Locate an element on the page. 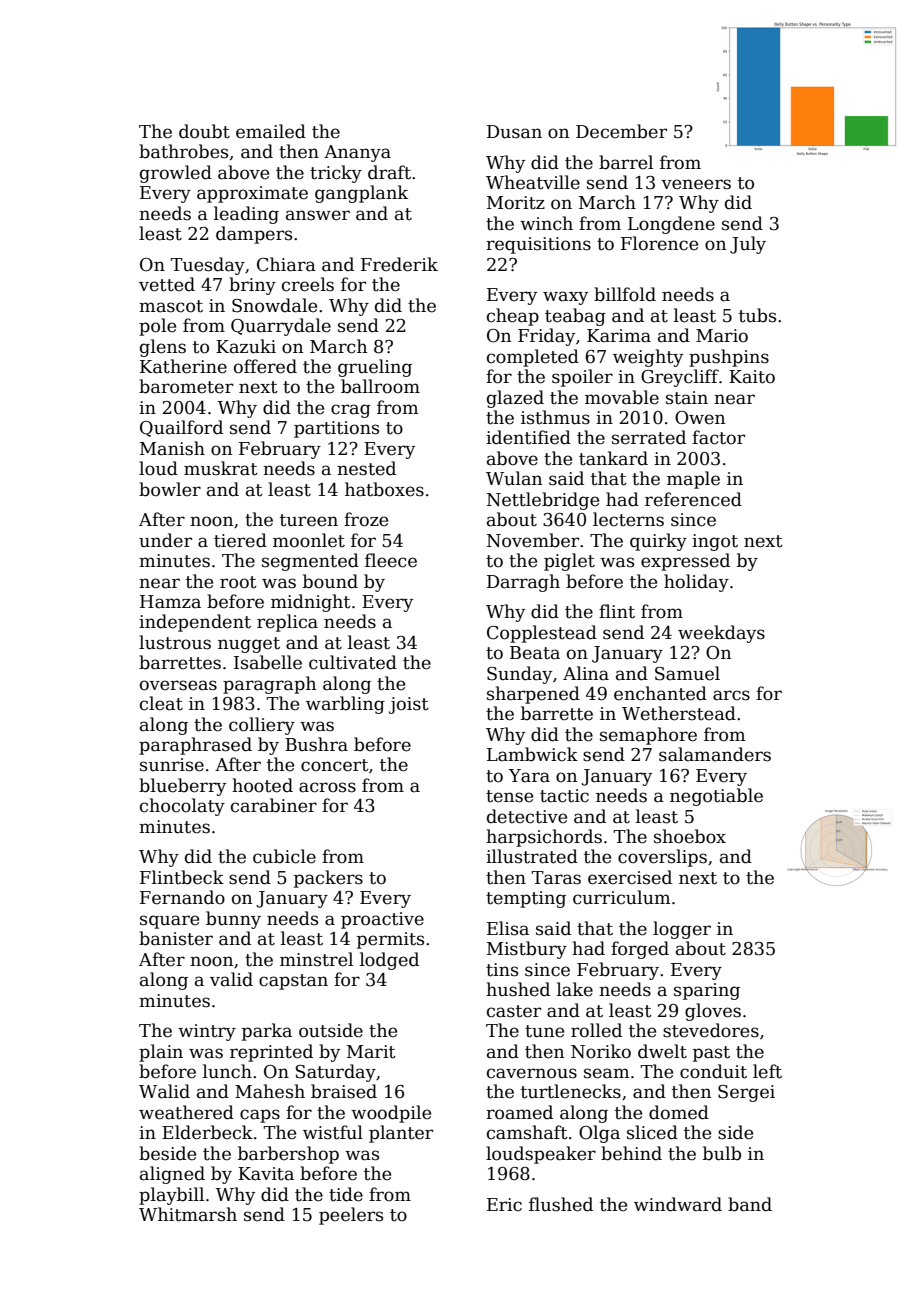  holiday is located at coordinates (696, 583).
